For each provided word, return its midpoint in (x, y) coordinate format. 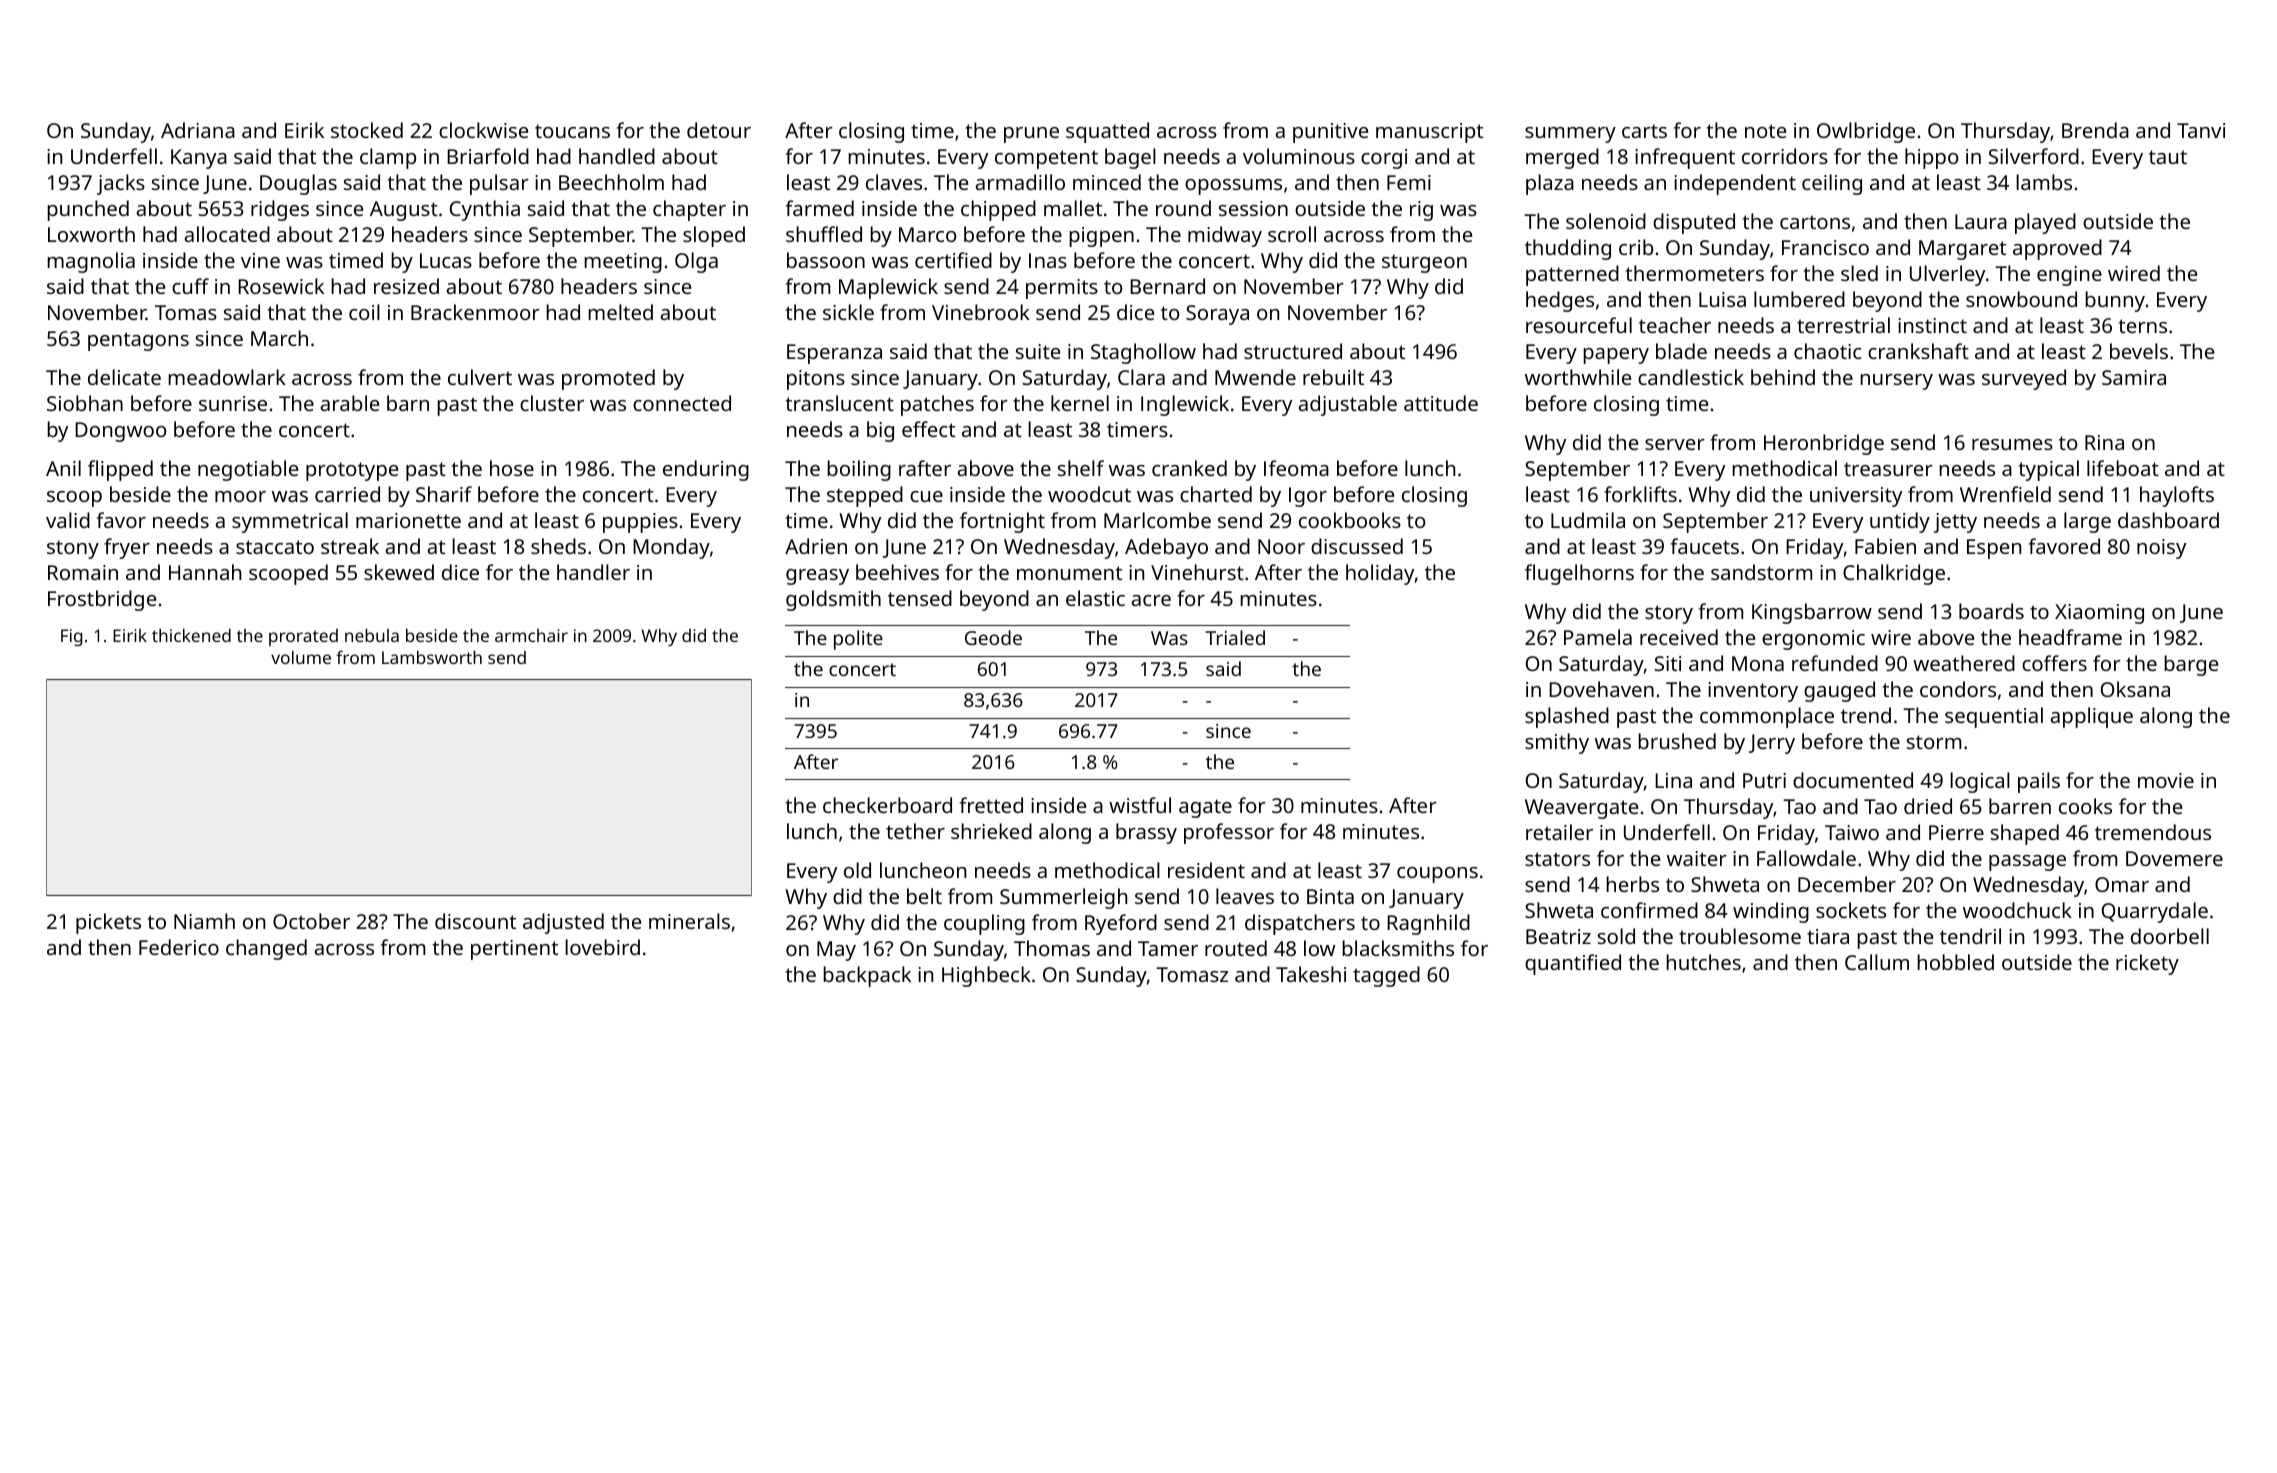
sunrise (233, 403)
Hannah (205, 572)
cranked (1189, 468)
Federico (179, 947)
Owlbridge (1866, 132)
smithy (1557, 743)
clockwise (483, 130)
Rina (2104, 442)
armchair (531, 635)
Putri (1764, 780)
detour (719, 130)
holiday (1380, 574)
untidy (1900, 522)
